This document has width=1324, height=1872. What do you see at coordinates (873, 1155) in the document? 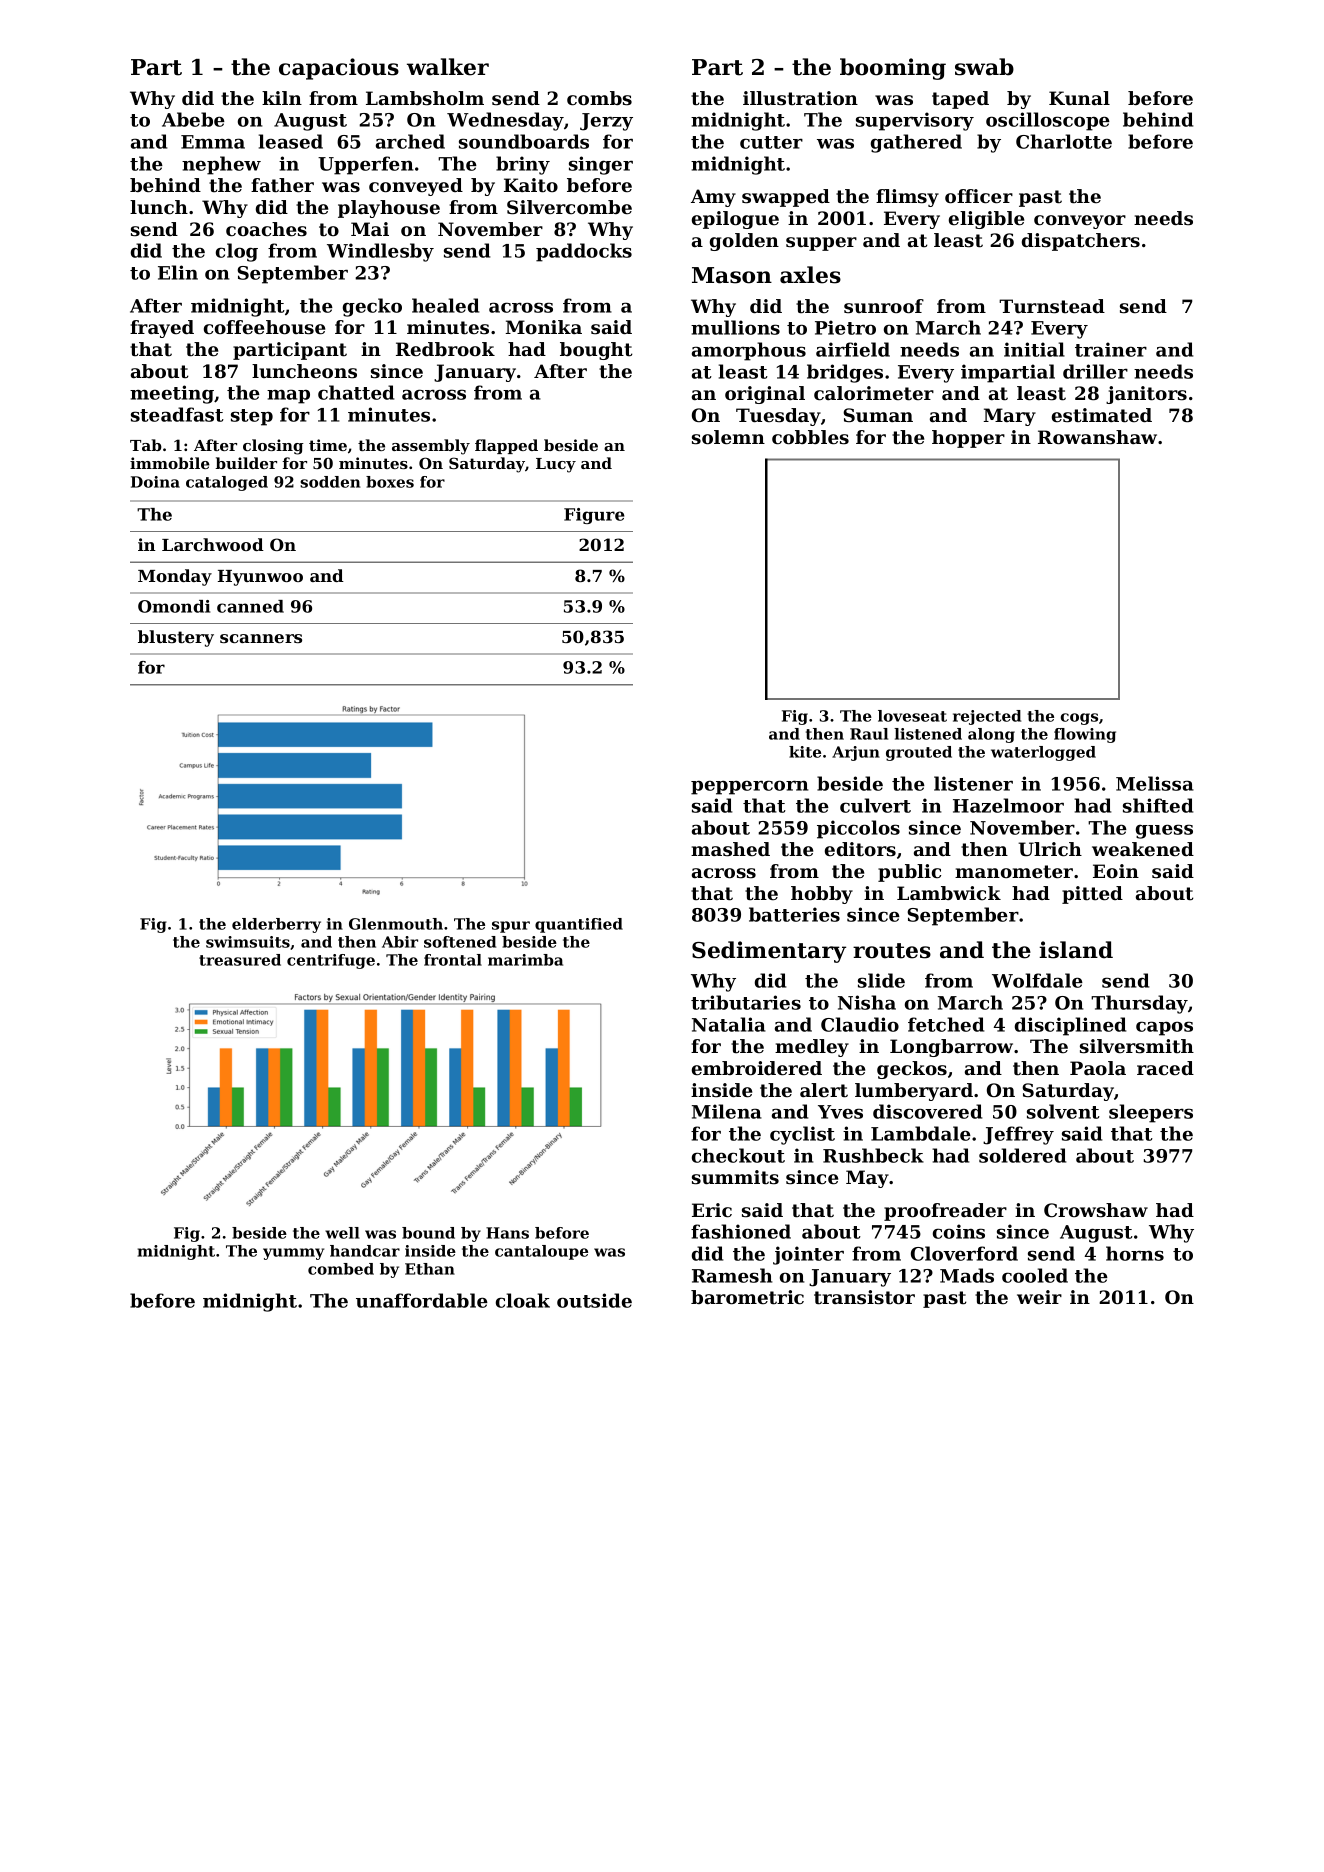
I see `Rushbeck` at bounding box center [873, 1155].
